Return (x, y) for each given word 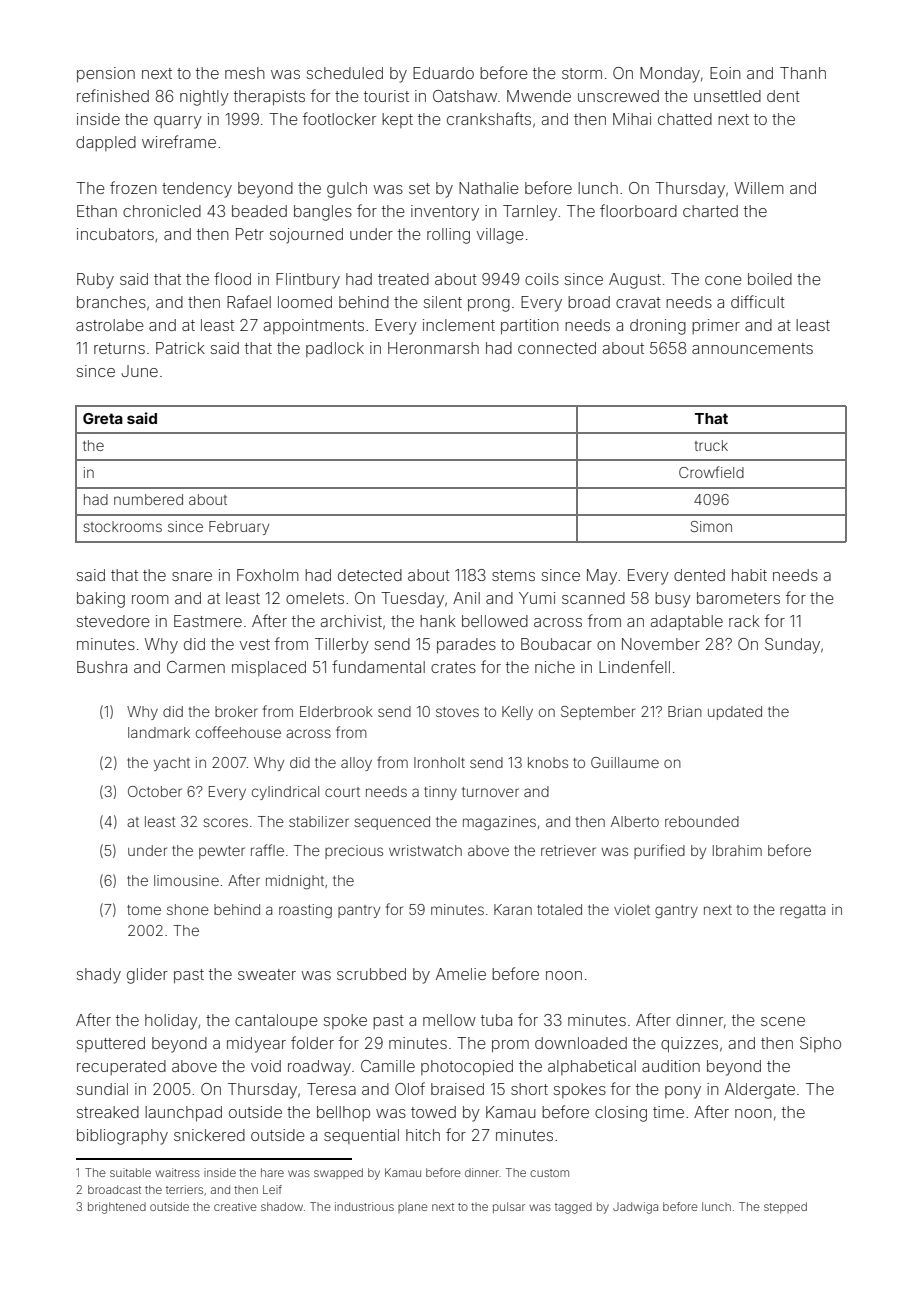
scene (783, 1021)
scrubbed (371, 974)
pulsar (509, 1207)
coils (542, 279)
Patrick (180, 348)
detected (370, 575)
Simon (711, 526)
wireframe (179, 141)
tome (144, 910)
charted (710, 211)
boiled (770, 279)
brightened (117, 1208)
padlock (335, 349)
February (239, 528)
